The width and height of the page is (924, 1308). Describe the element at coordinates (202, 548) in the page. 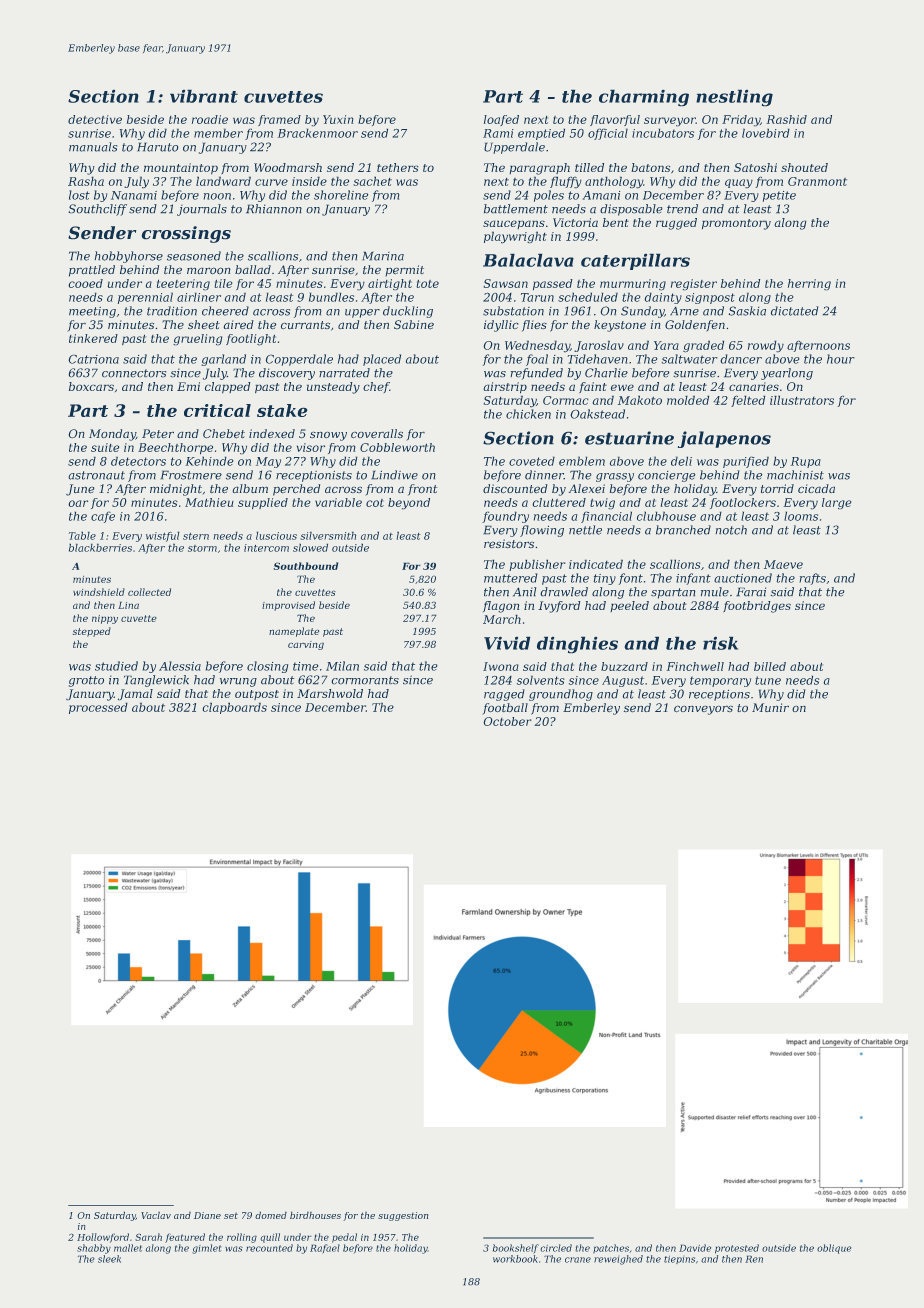

I see `storm` at that location.
